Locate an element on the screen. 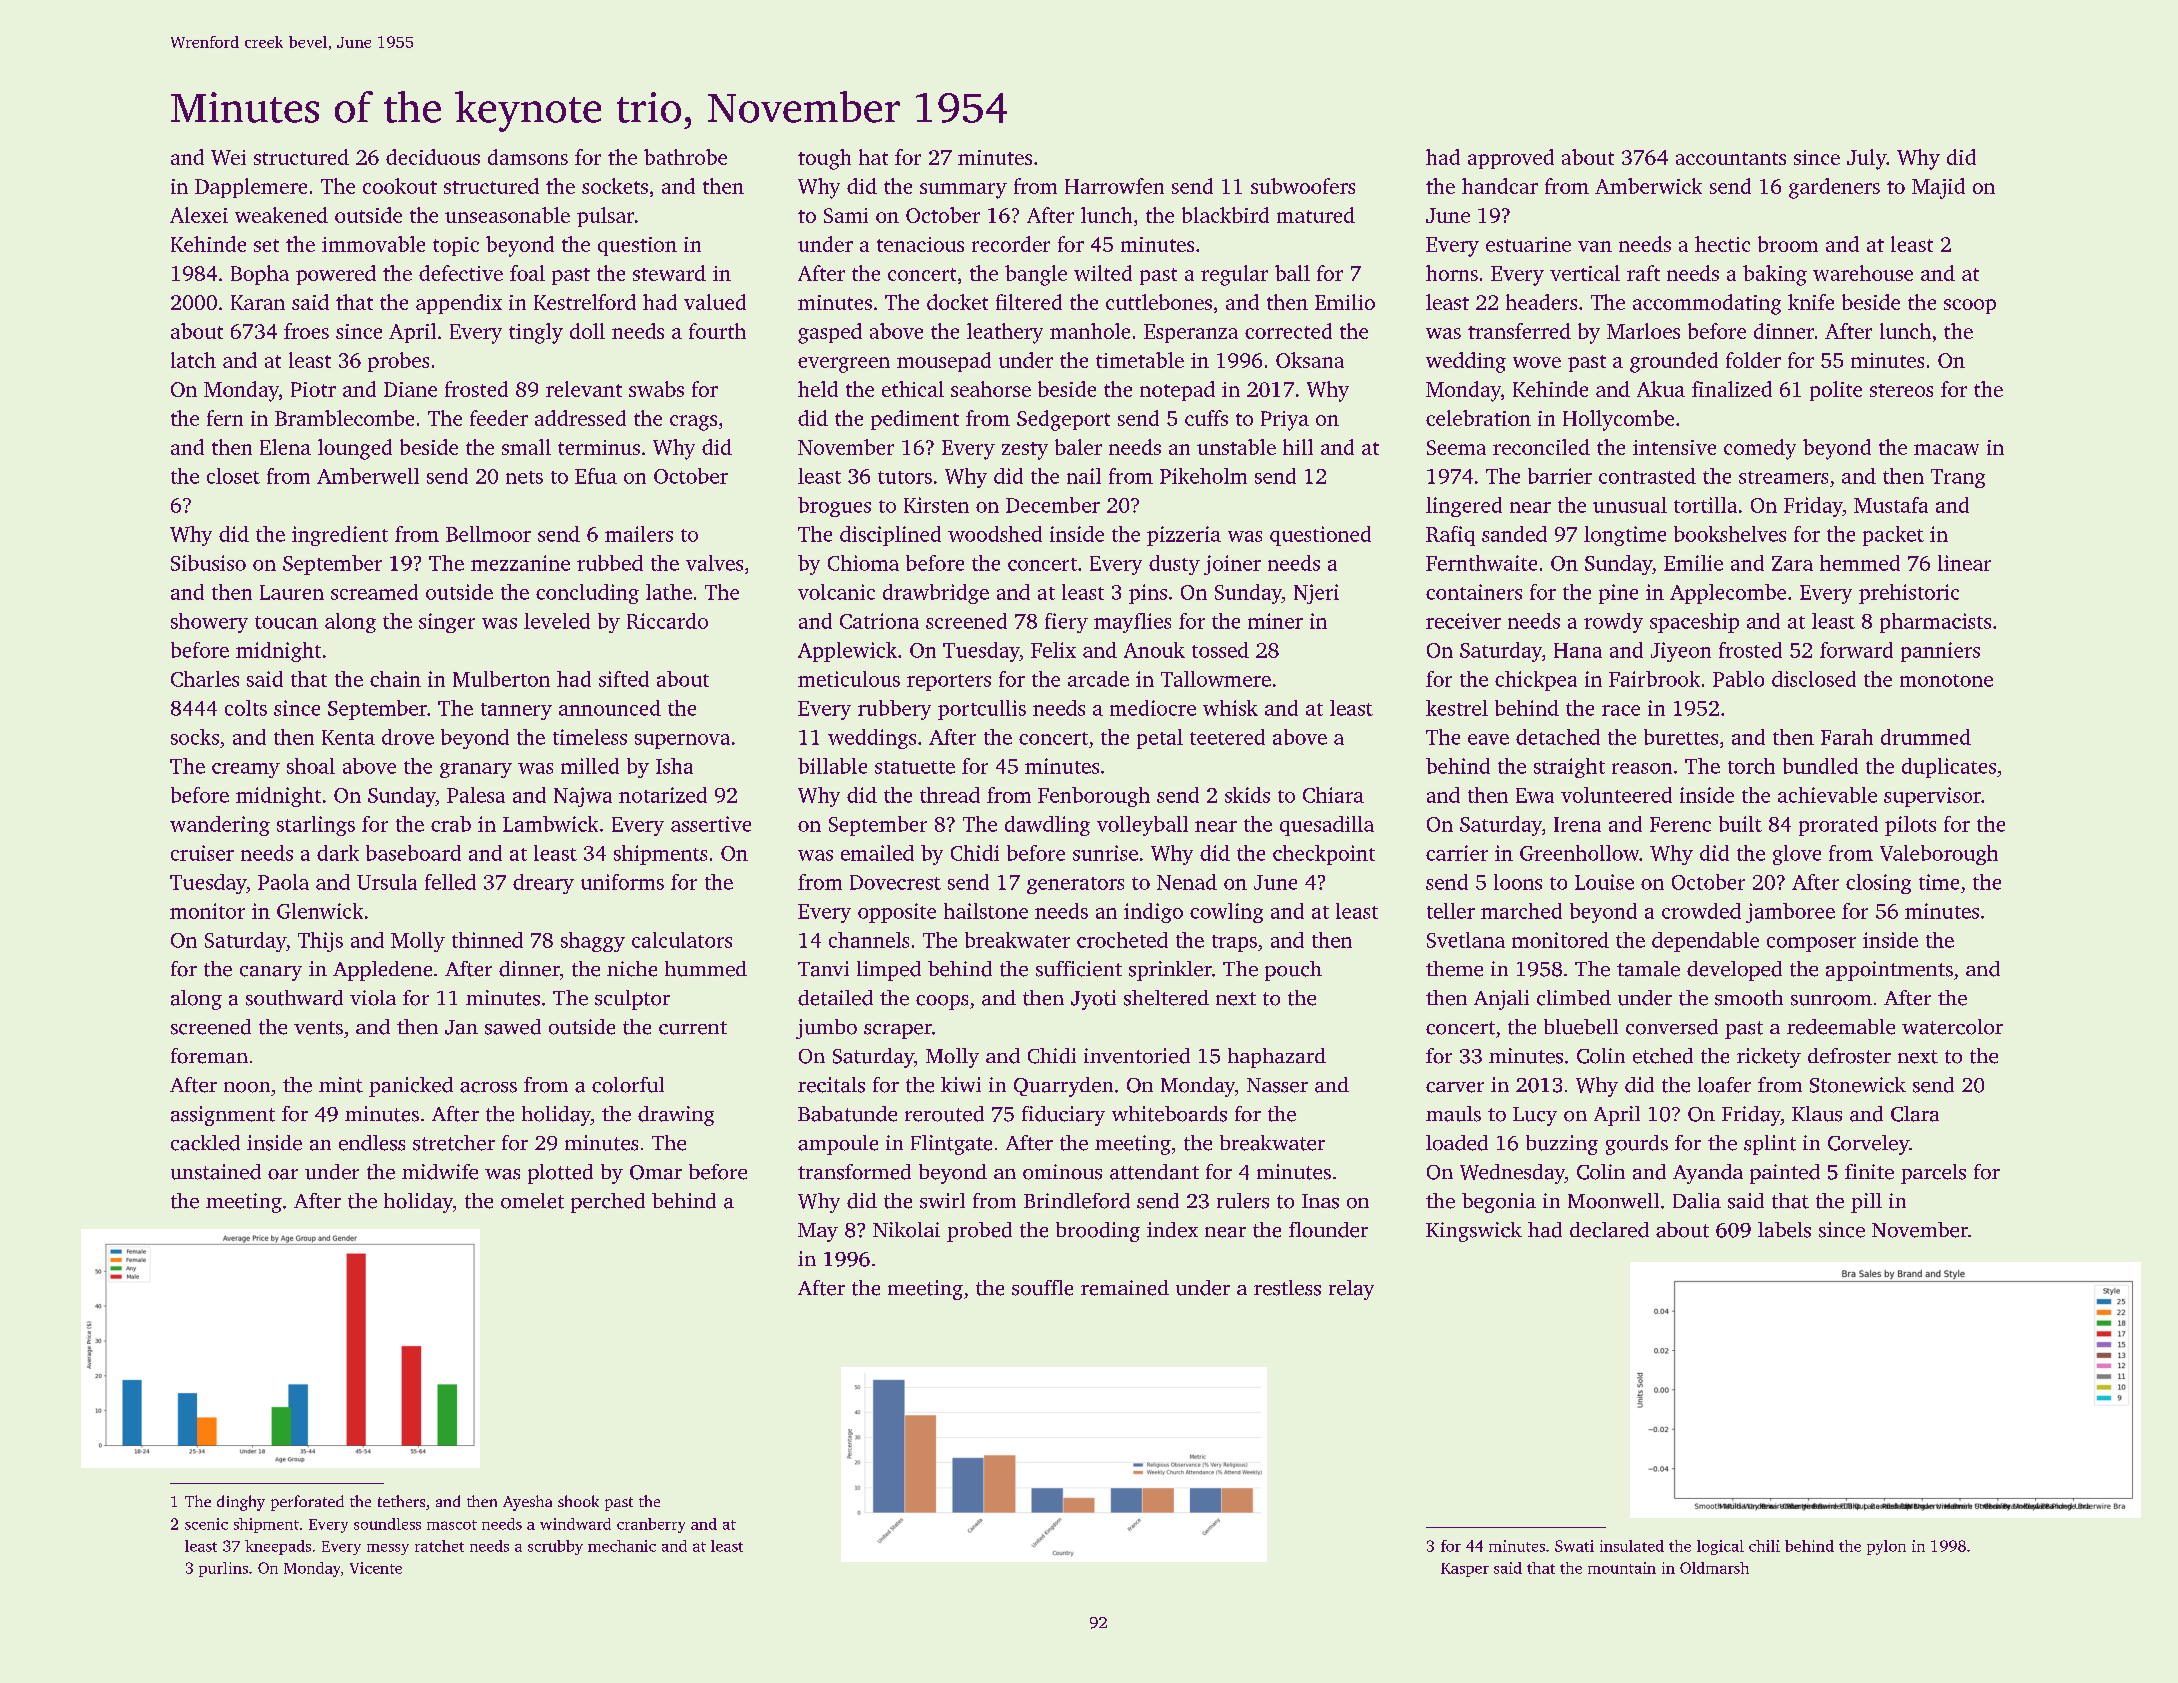  dinghy is located at coordinates (241, 1503).
